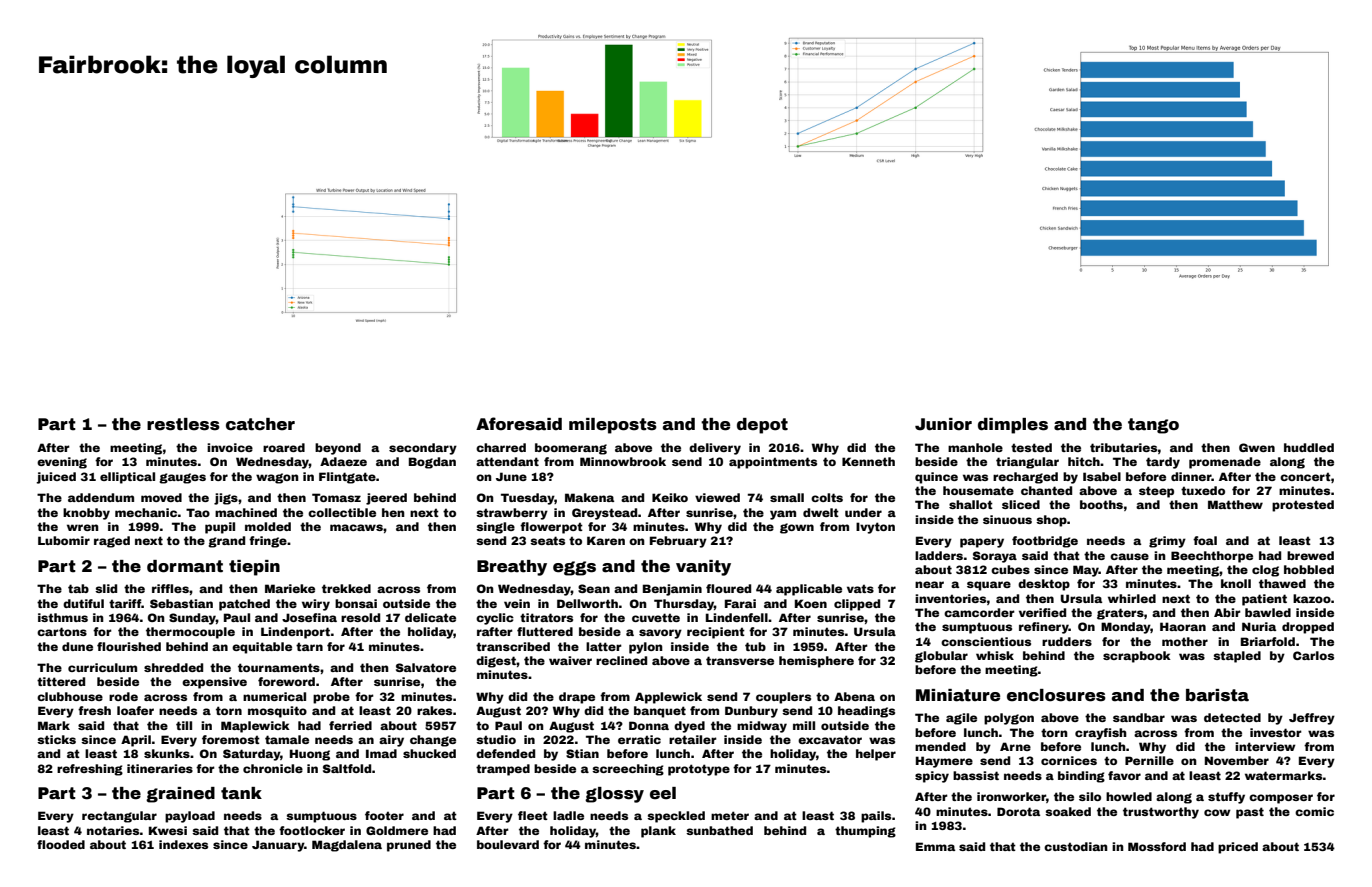 This screenshot has width=1372, height=887. Describe the element at coordinates (180, 795) in the screenshot. I see `grained` at that location.
